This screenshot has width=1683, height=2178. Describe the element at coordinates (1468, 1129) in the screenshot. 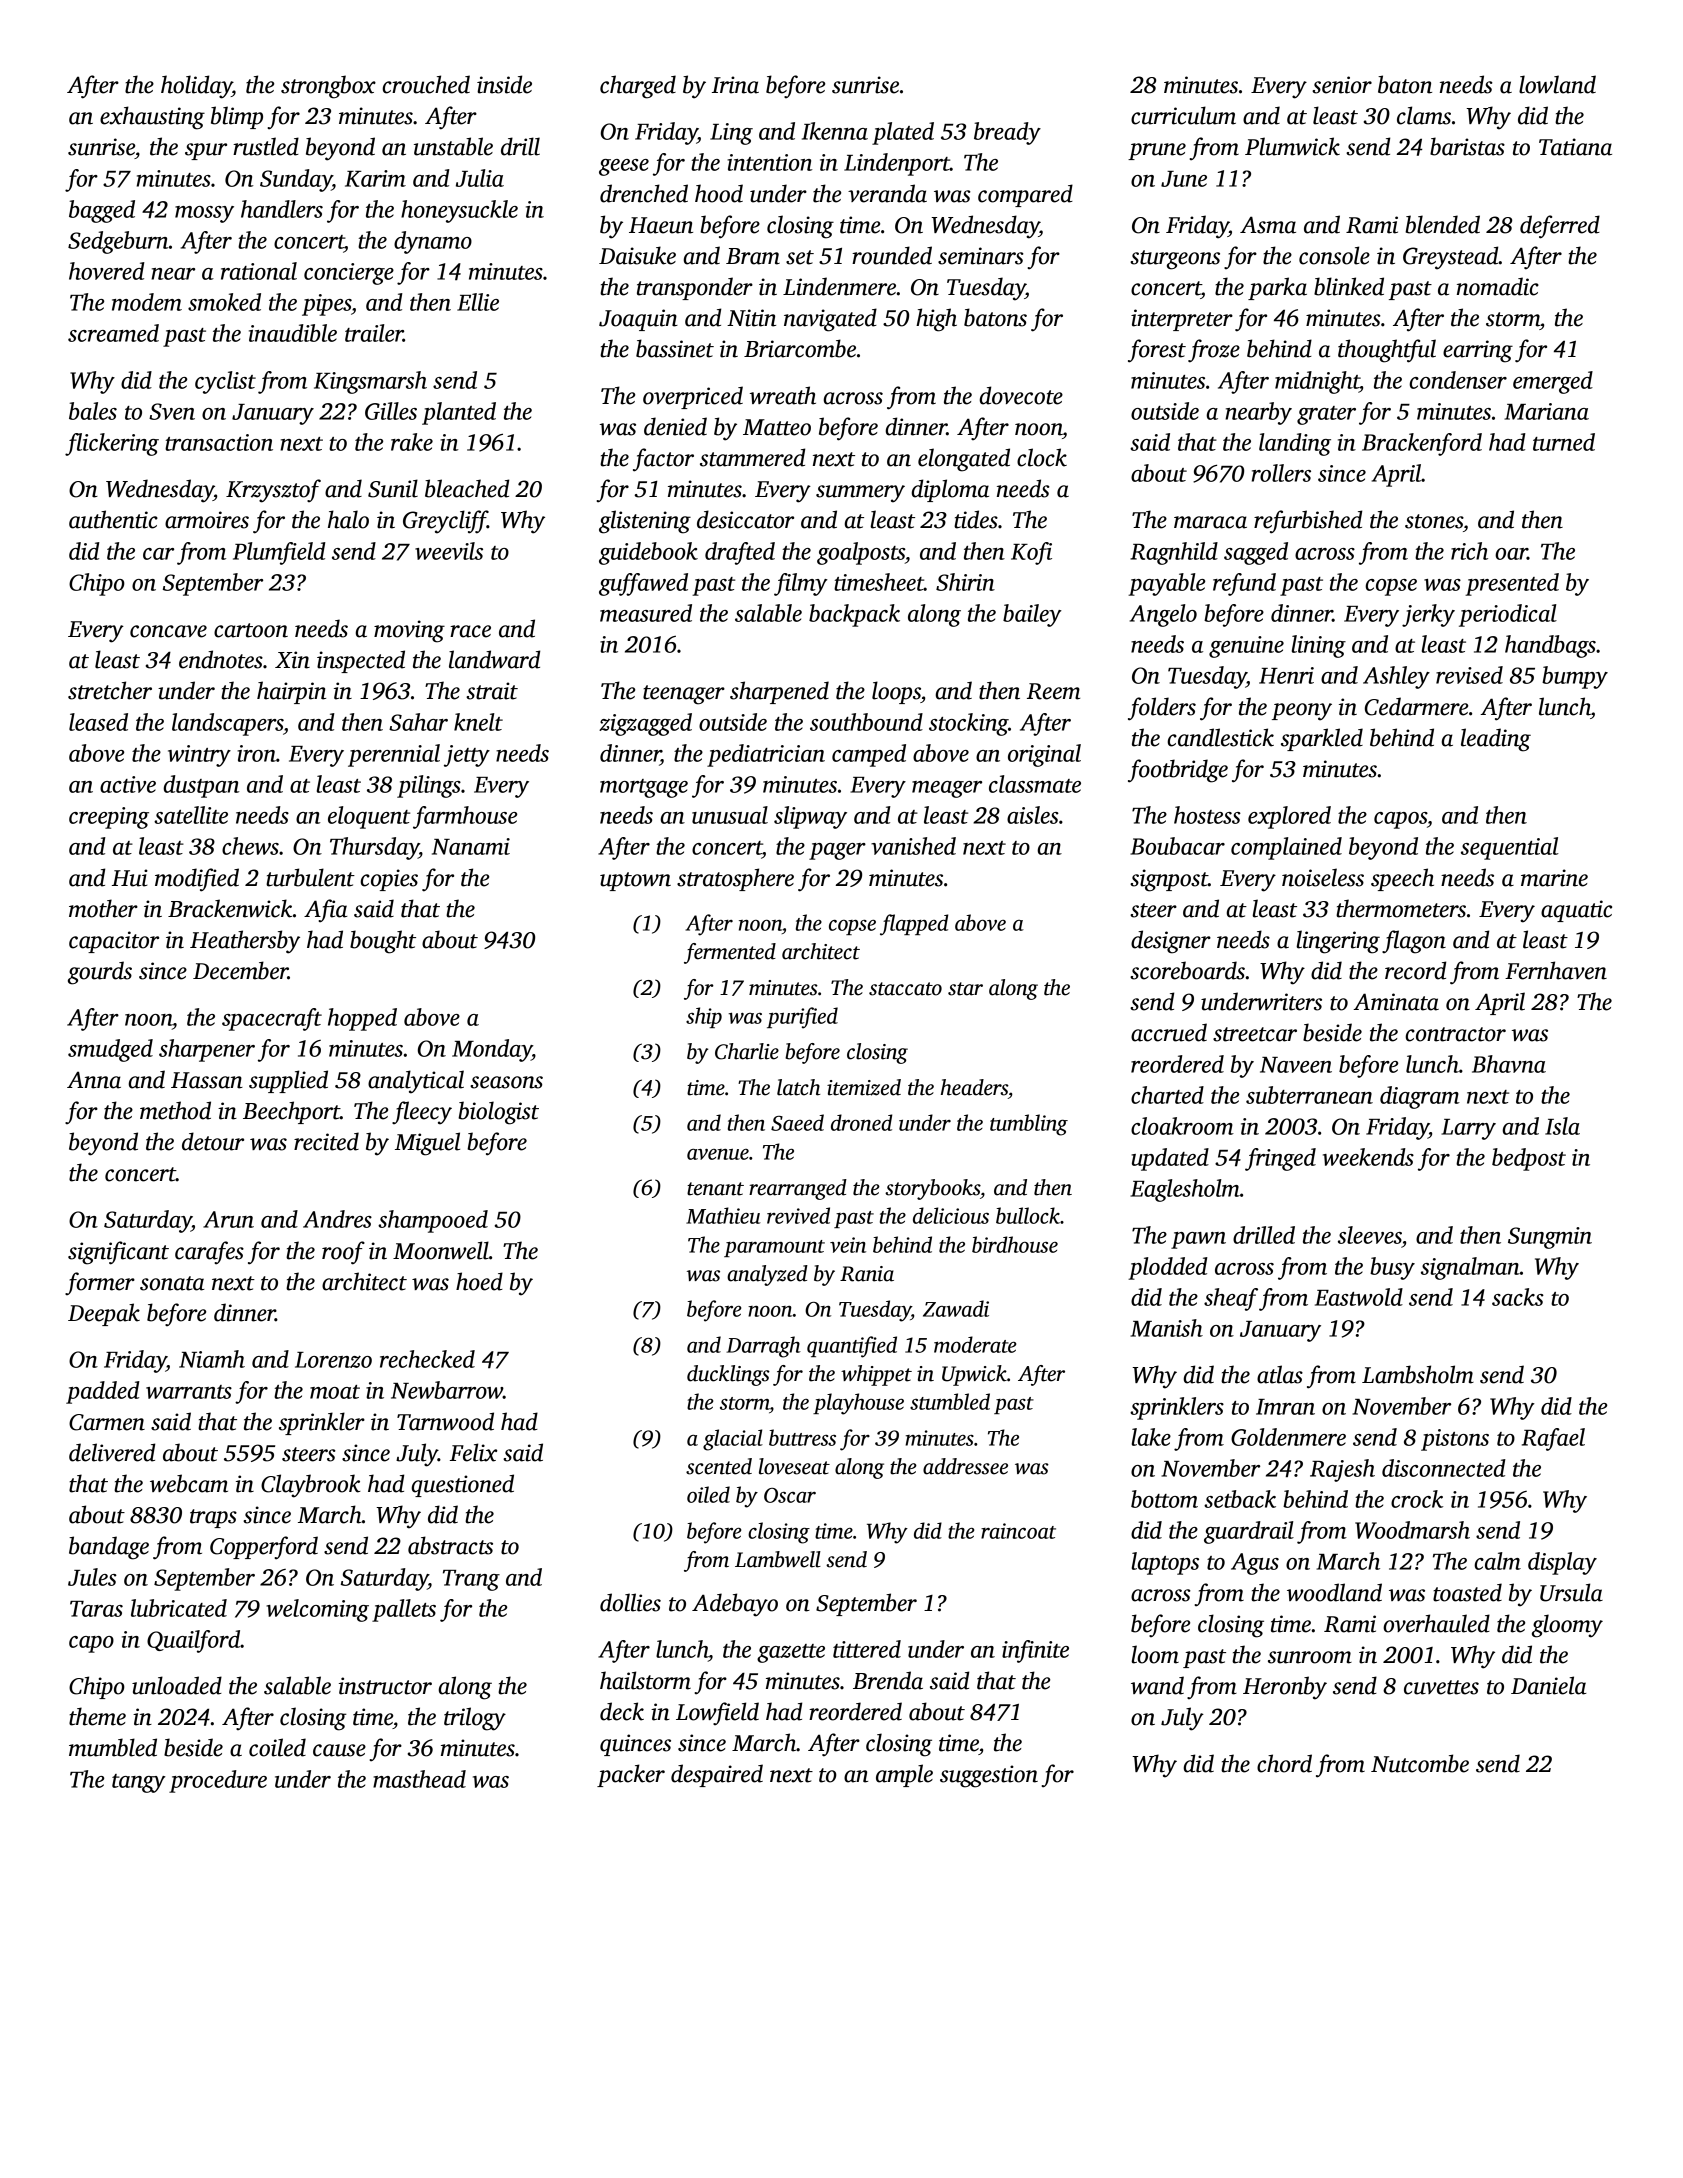

I see `Larry` at that location.
